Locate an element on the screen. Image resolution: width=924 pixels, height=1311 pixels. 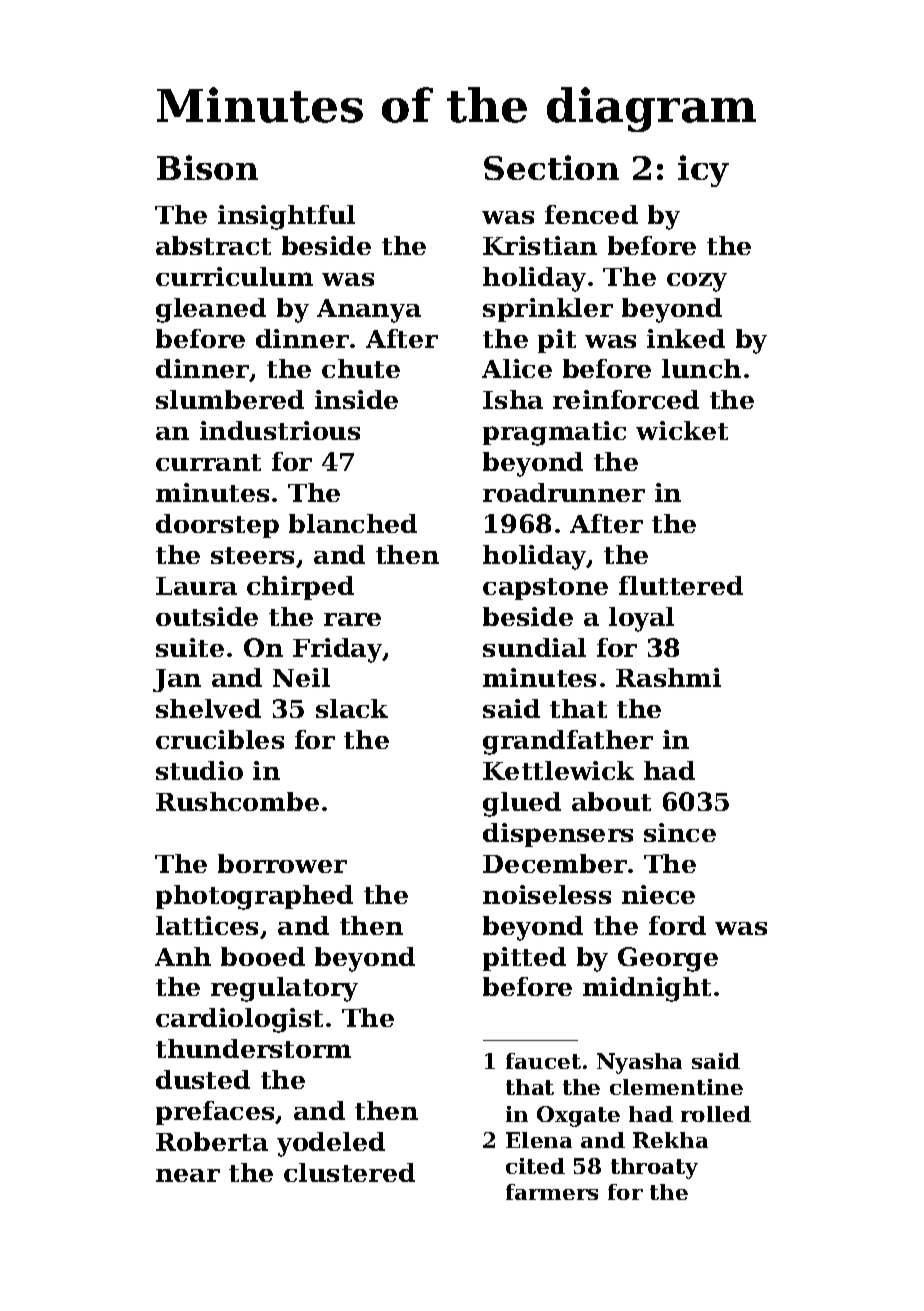
since is located at coordinates (680, 832).
